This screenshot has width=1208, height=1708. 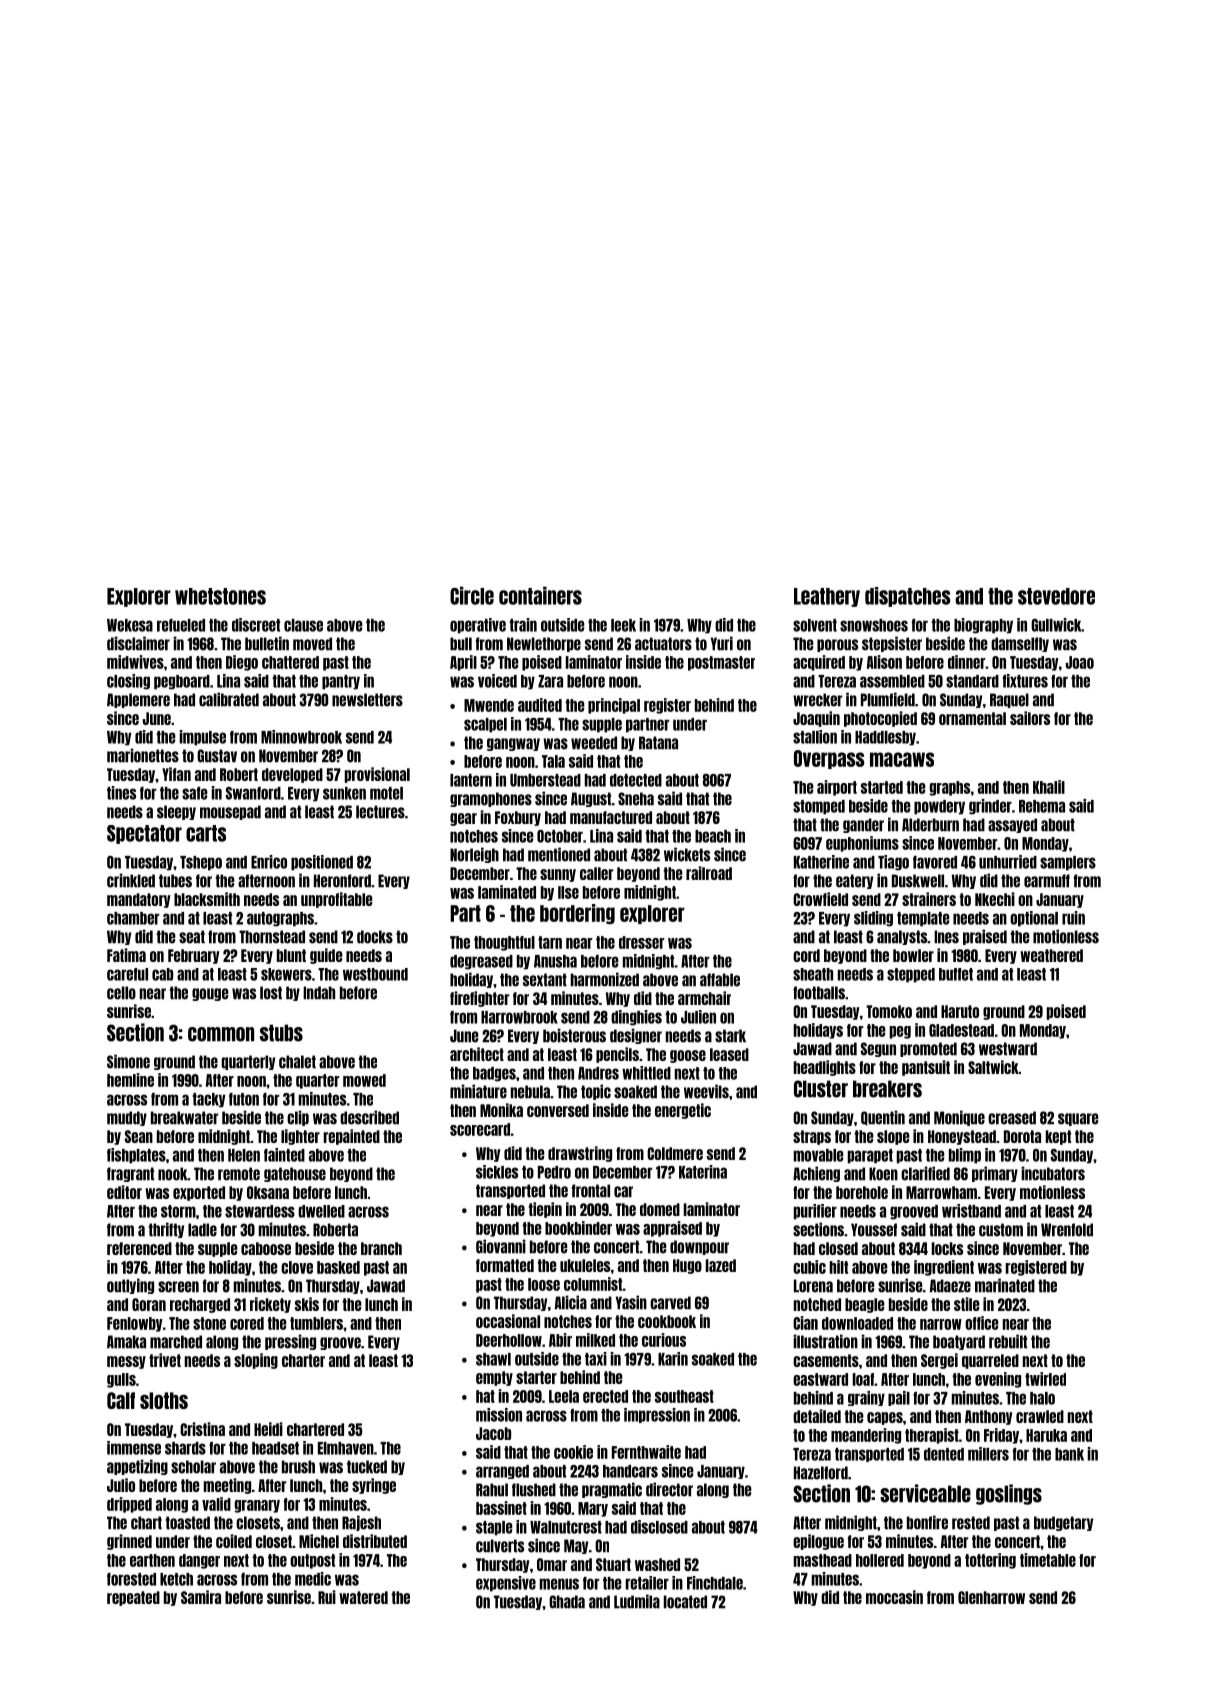 I want to click on Karin, so click(x=673, y=1359).
